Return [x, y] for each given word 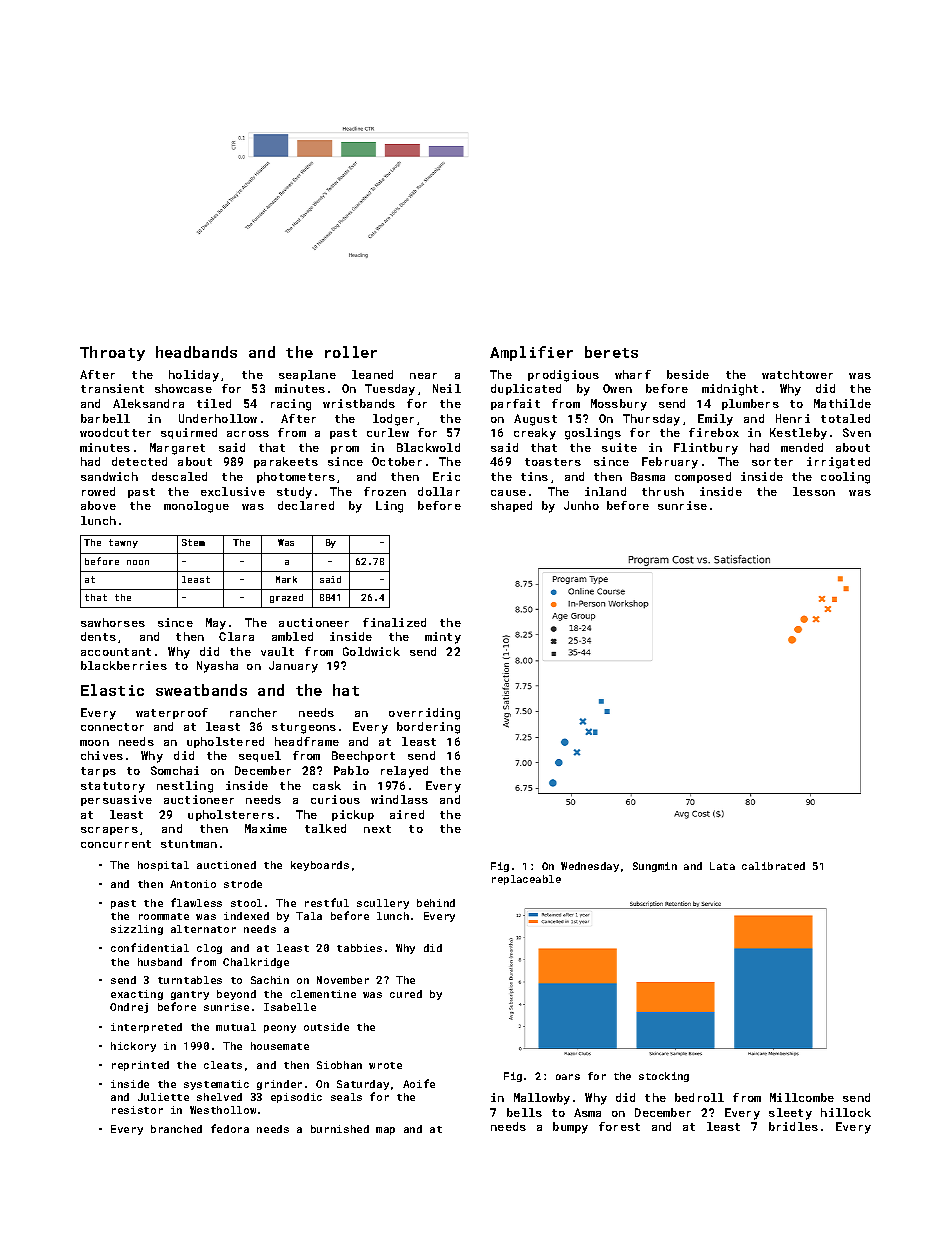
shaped [511, 506]
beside [688, 374]
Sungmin [655, 867]
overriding [424, 714]
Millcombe [802, 1097]
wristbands [359, 403]
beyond [236, 995]
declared [306, 505]
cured [406, 994]
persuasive [116, 800]
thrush [663, 491]
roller [351, 352]
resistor [137, 1110]
